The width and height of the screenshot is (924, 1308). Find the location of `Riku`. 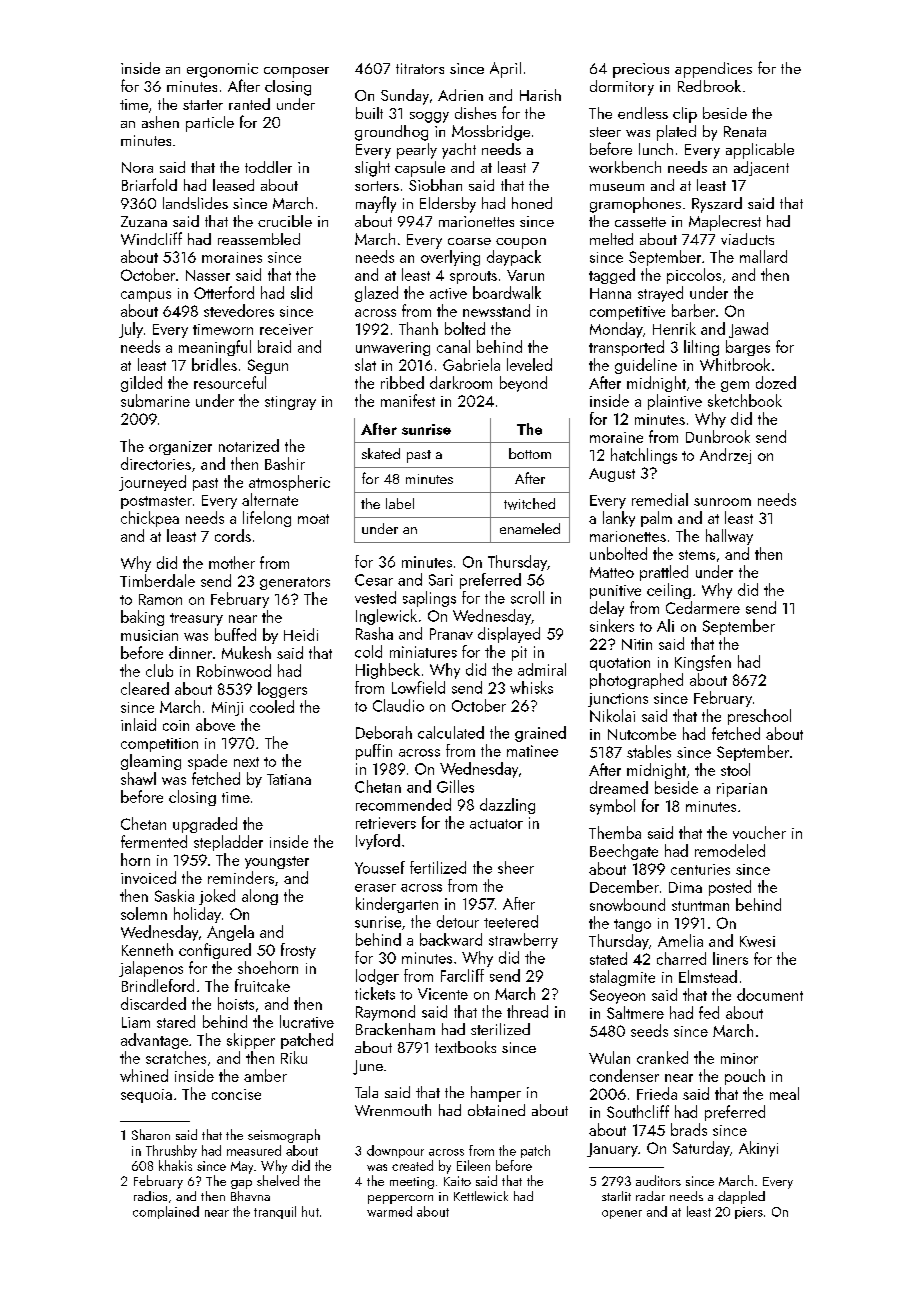

Riku is located at coordinates (294, 1057).
